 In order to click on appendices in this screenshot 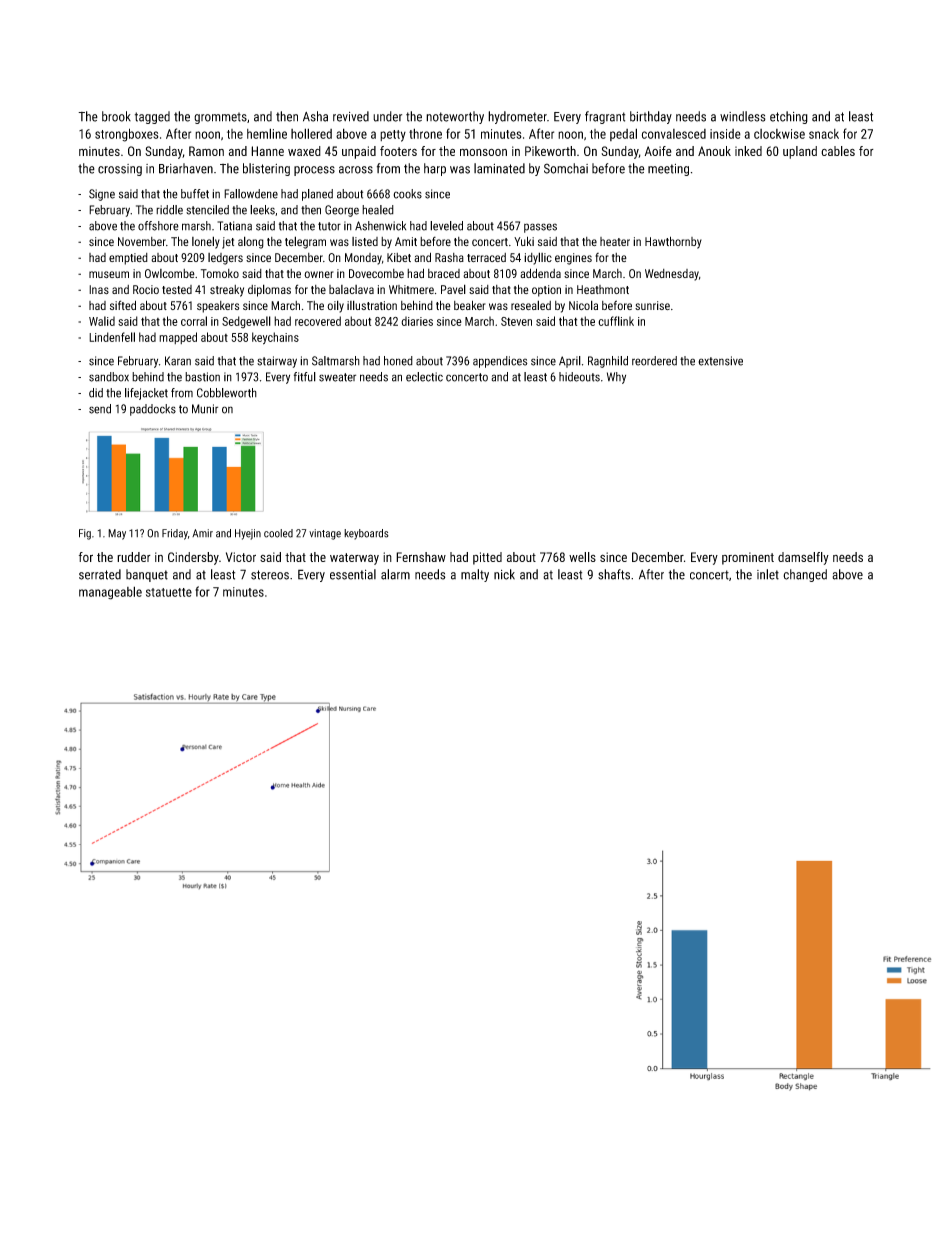, I will do `click(500, 362)`.
